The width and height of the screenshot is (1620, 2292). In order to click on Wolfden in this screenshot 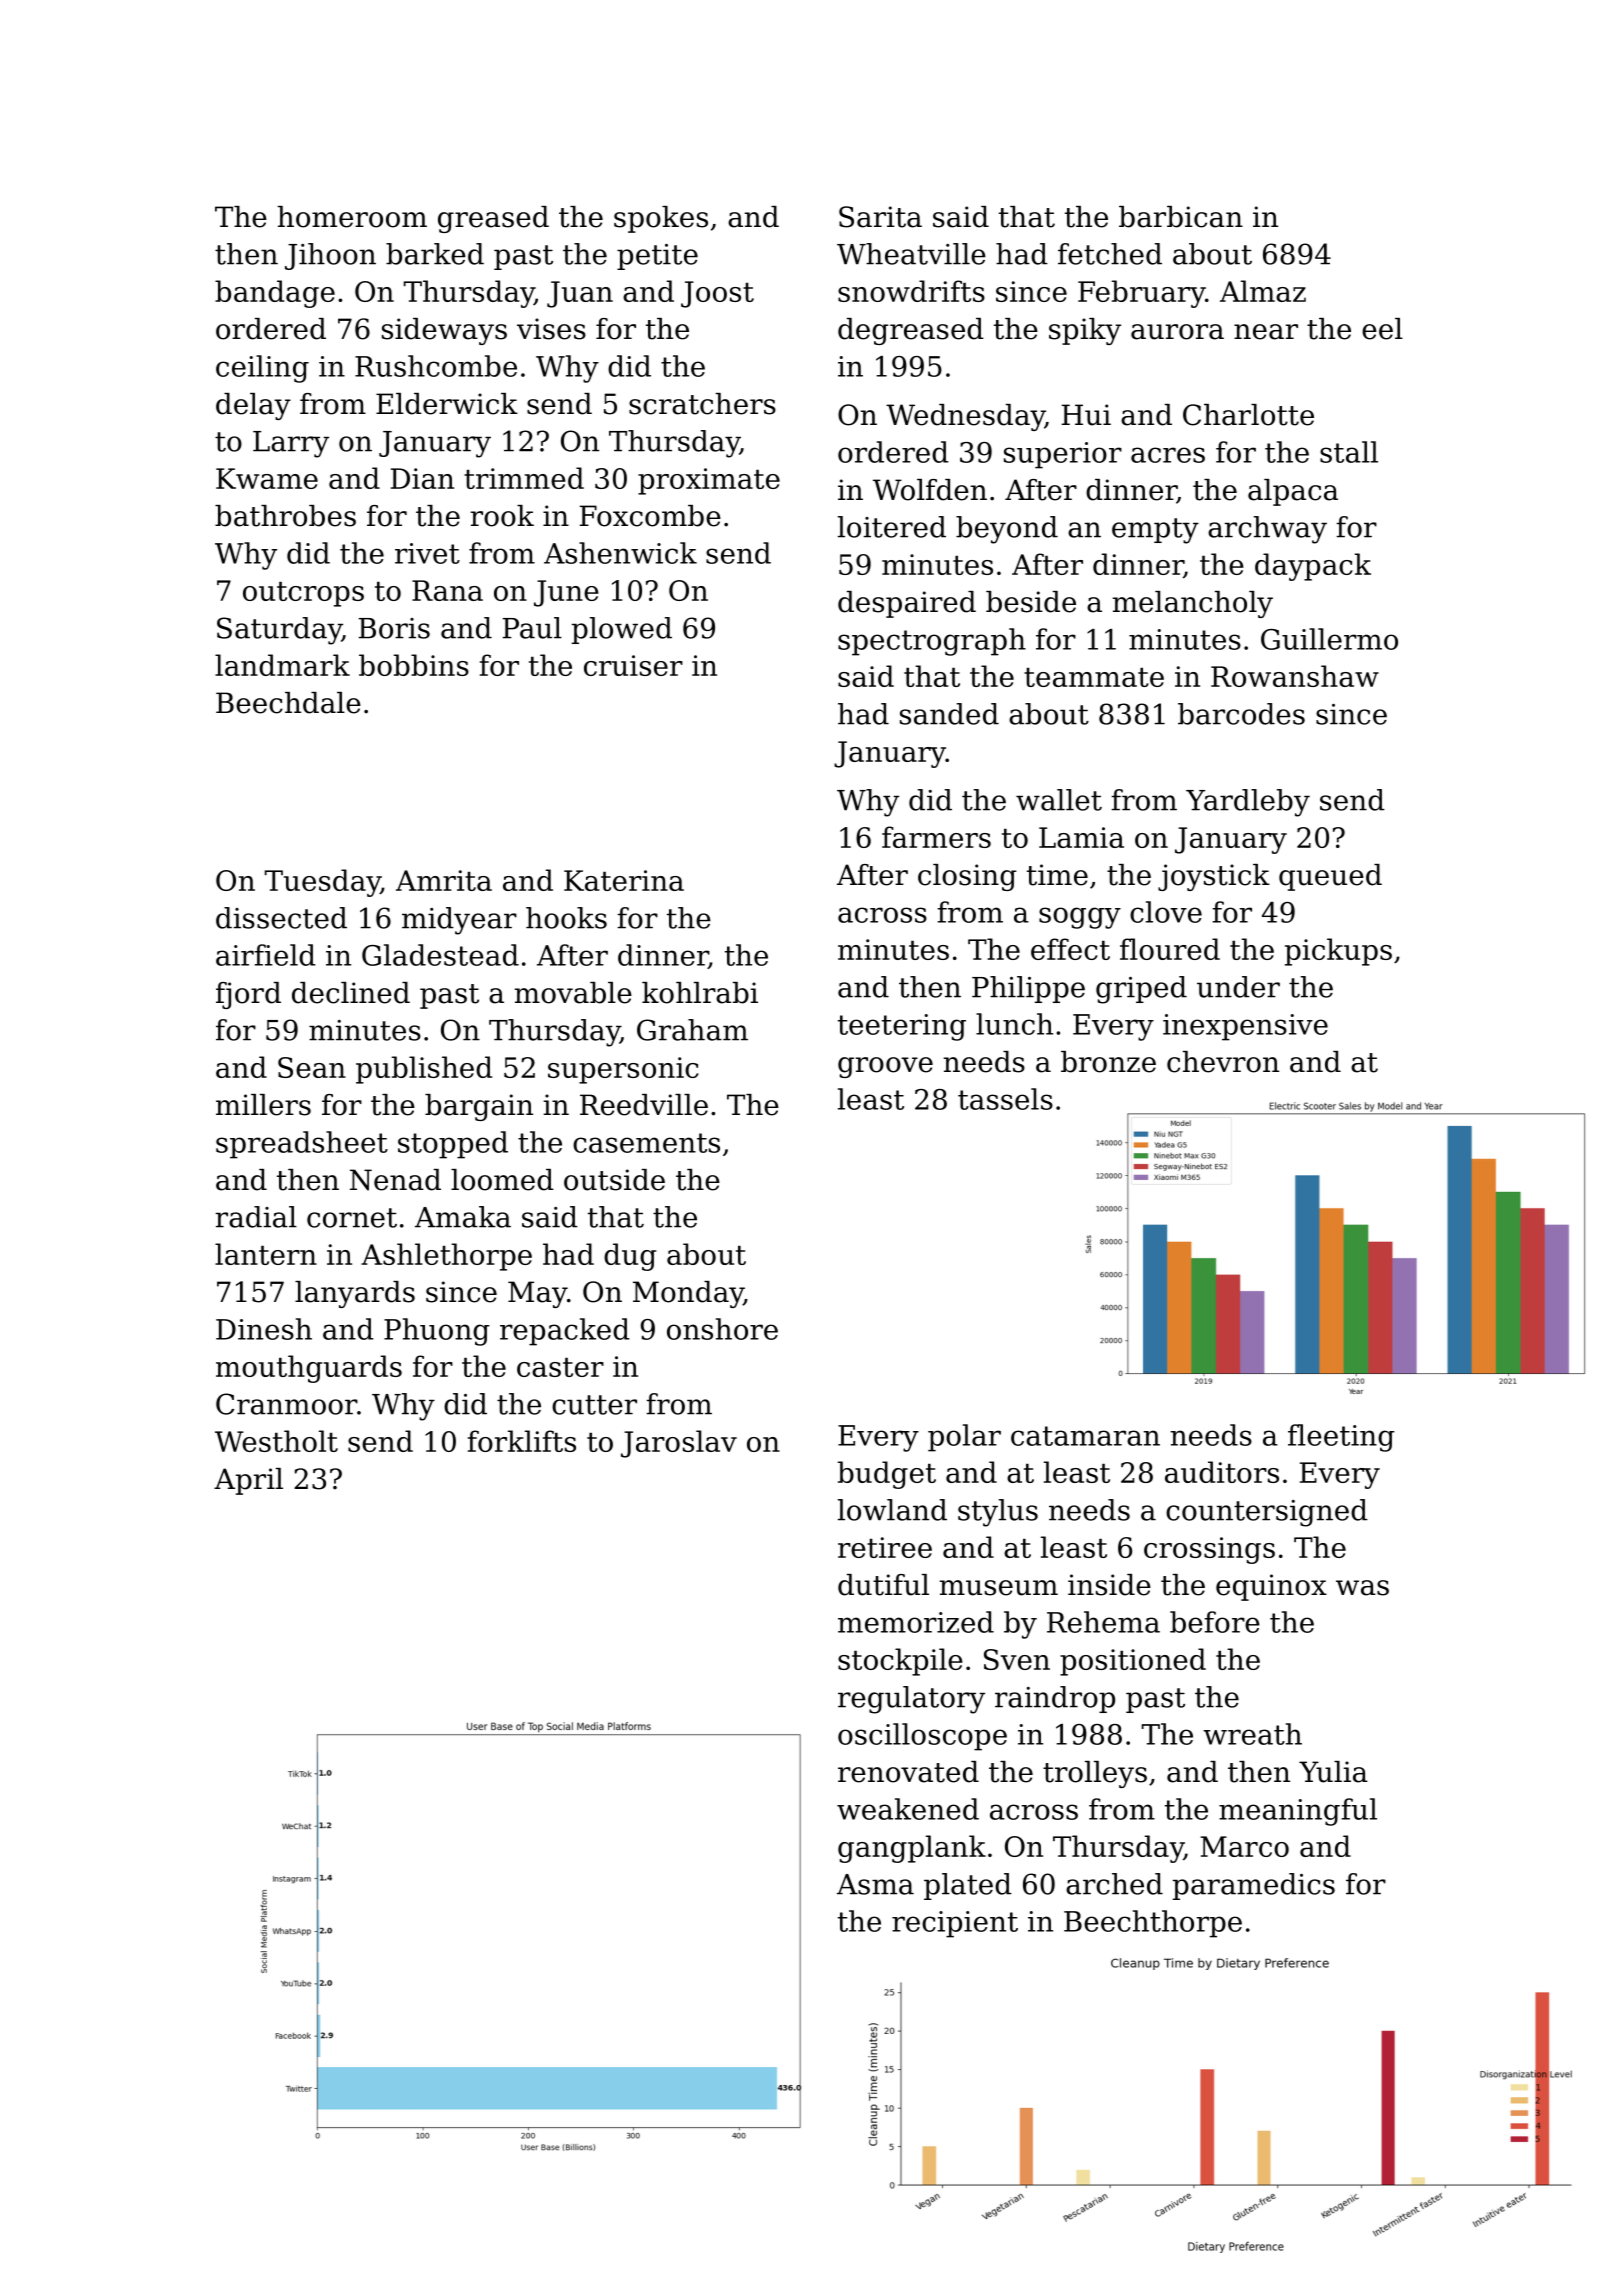, I will do `click(930, 490)`.
